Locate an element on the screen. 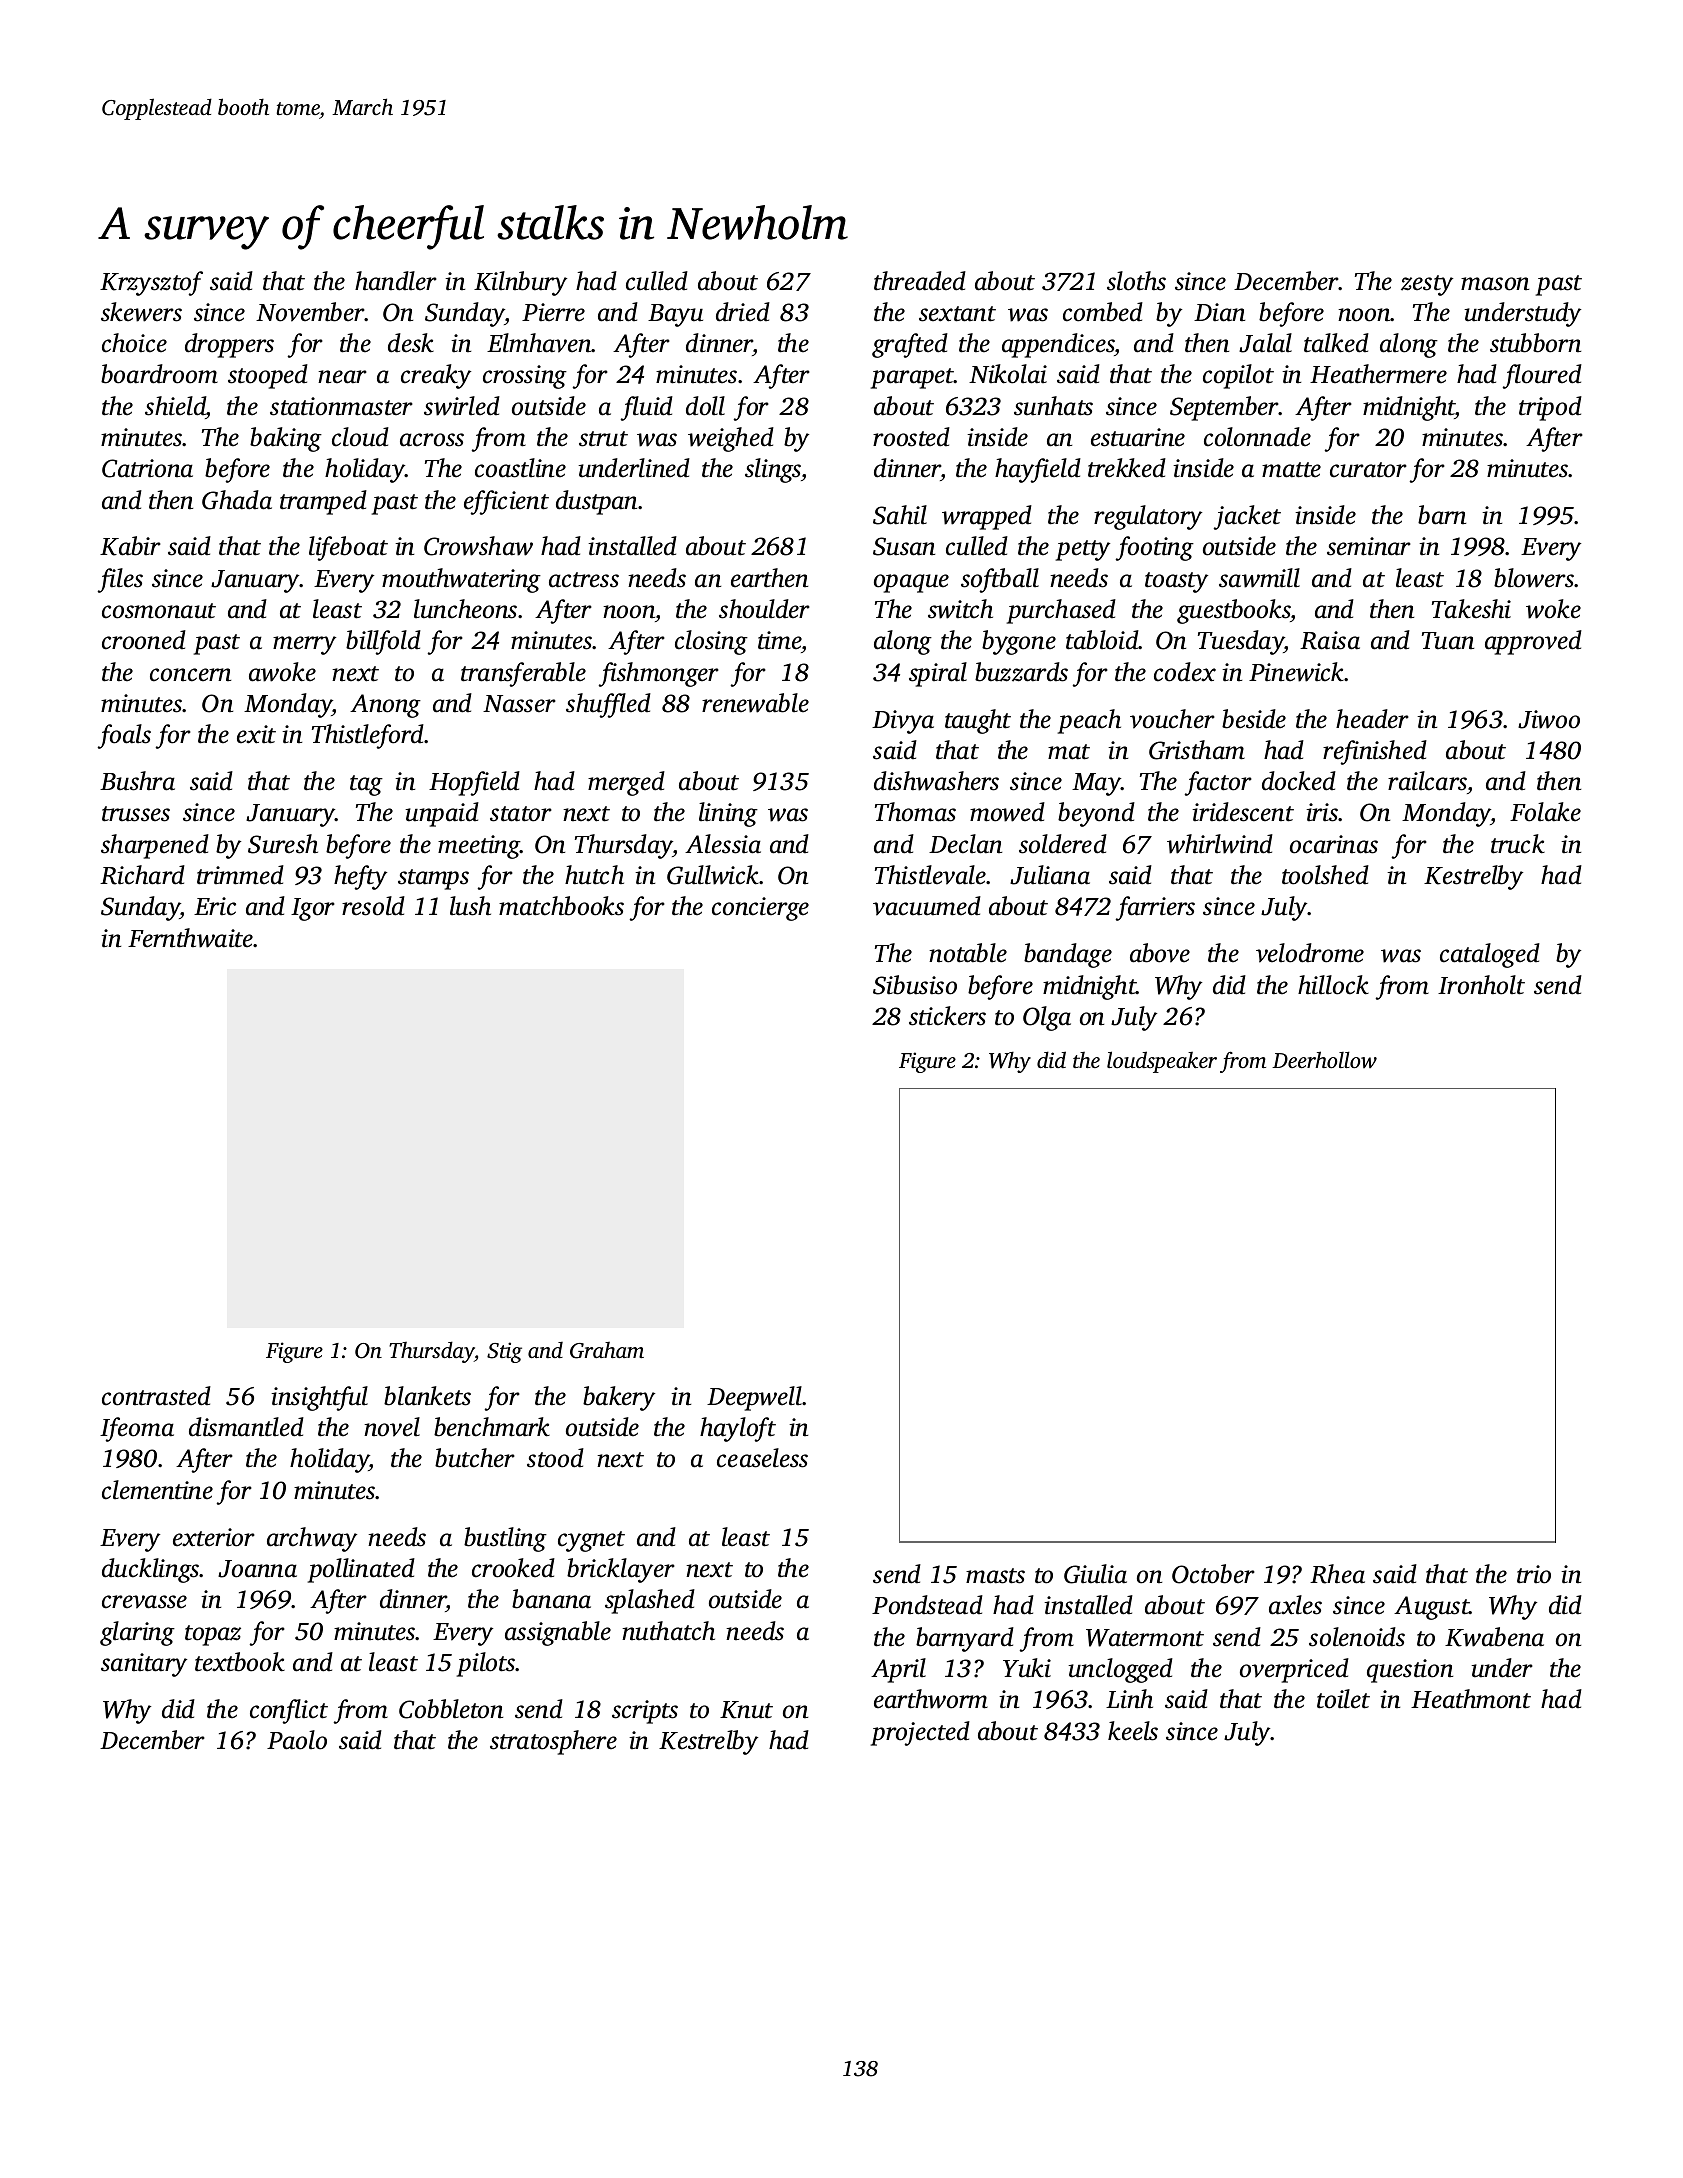  Anong is located at coordinates (385, 706).
